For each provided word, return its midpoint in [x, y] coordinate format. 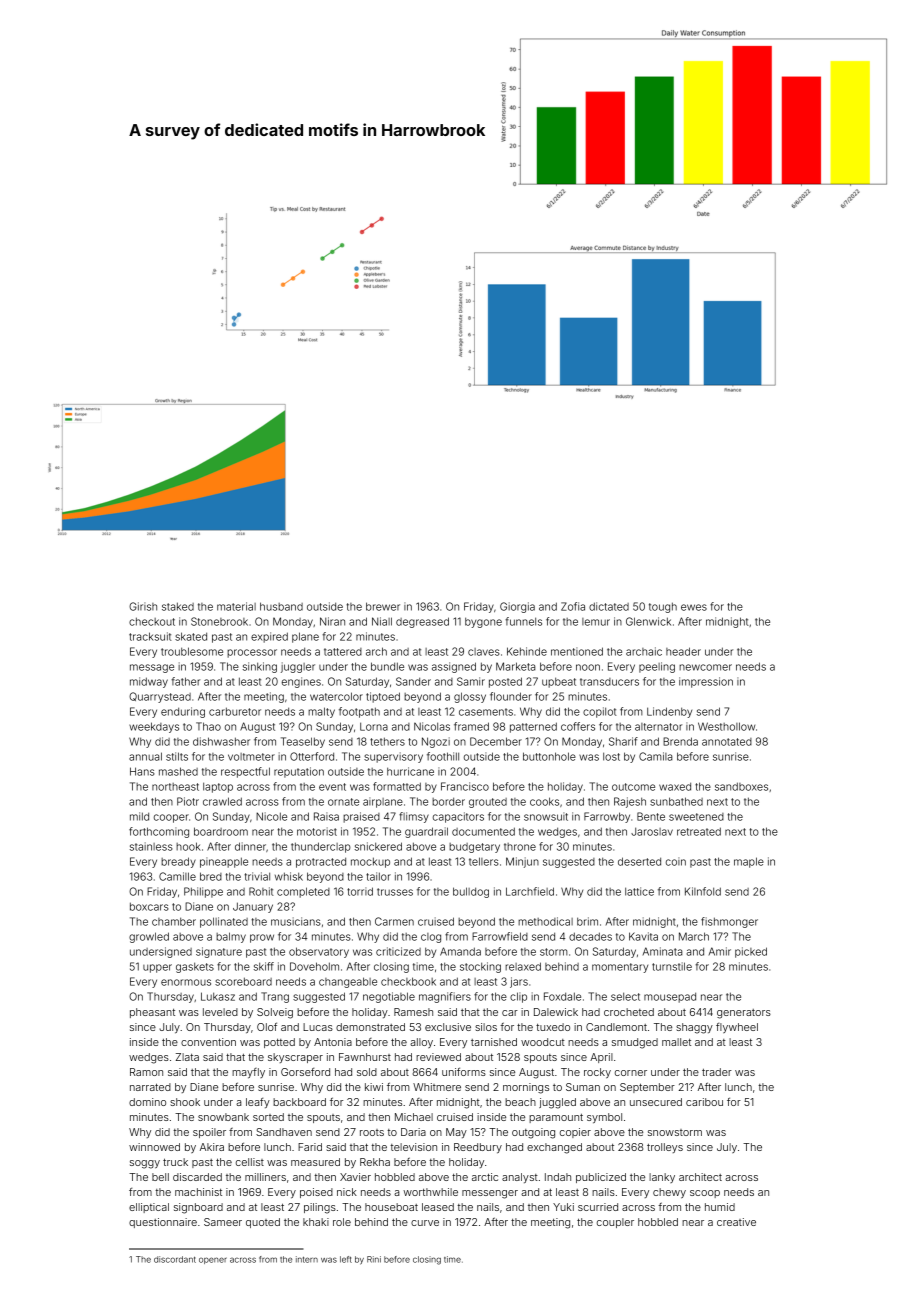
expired [269, 637]
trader [717, 1072]
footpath [359, 712]
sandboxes [741, 786]
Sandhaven [284, 1132]
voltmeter [251, 757]
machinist [198, 1192]
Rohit [261, 891]
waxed [675, 787]
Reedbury [478, 1148]
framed [471, 726]
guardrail [426, 832]
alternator [658, 727]
